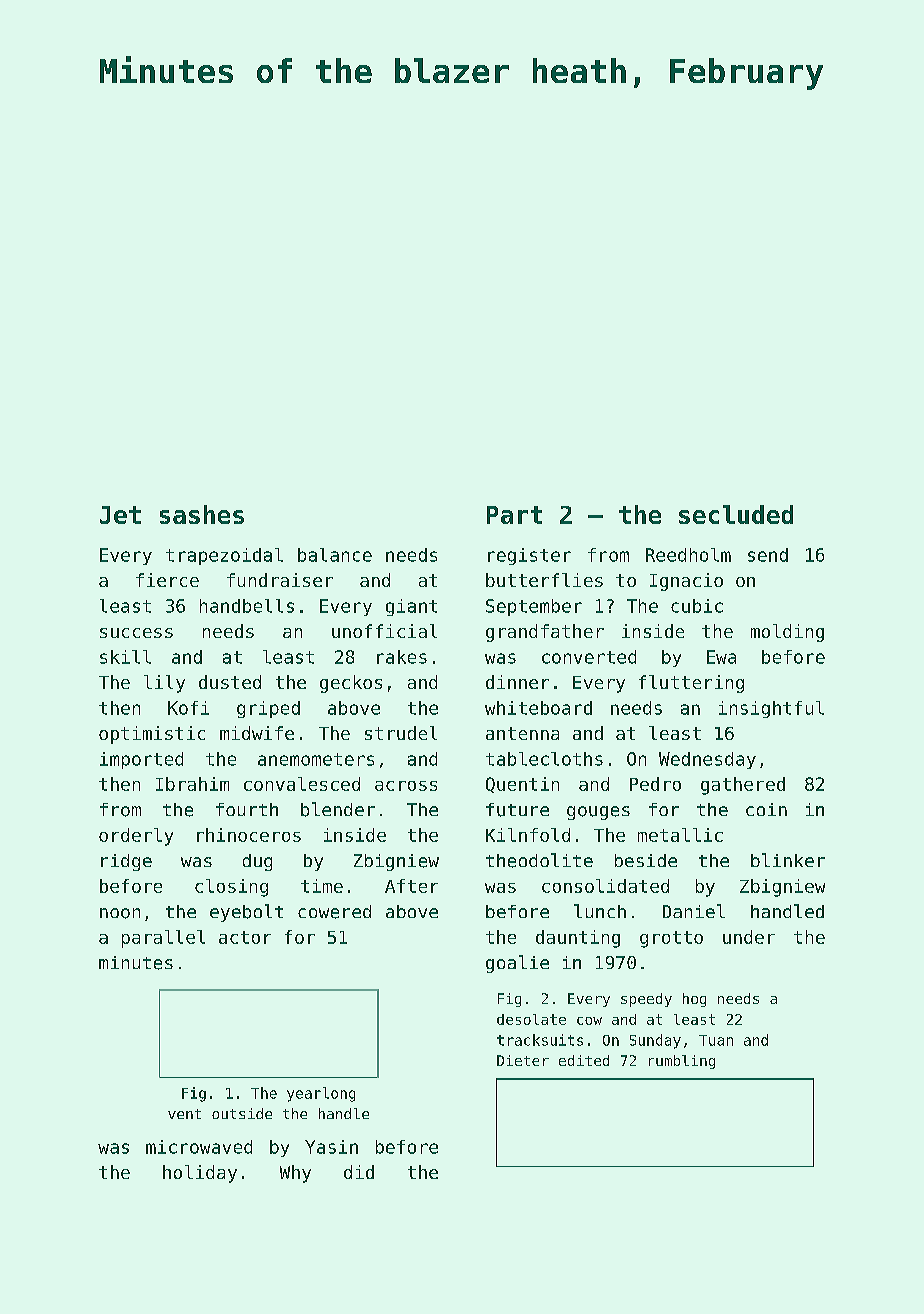 Image resolution: width=924 pixels, height=1314 pixels. I want to click on register, so click(529, 556).
